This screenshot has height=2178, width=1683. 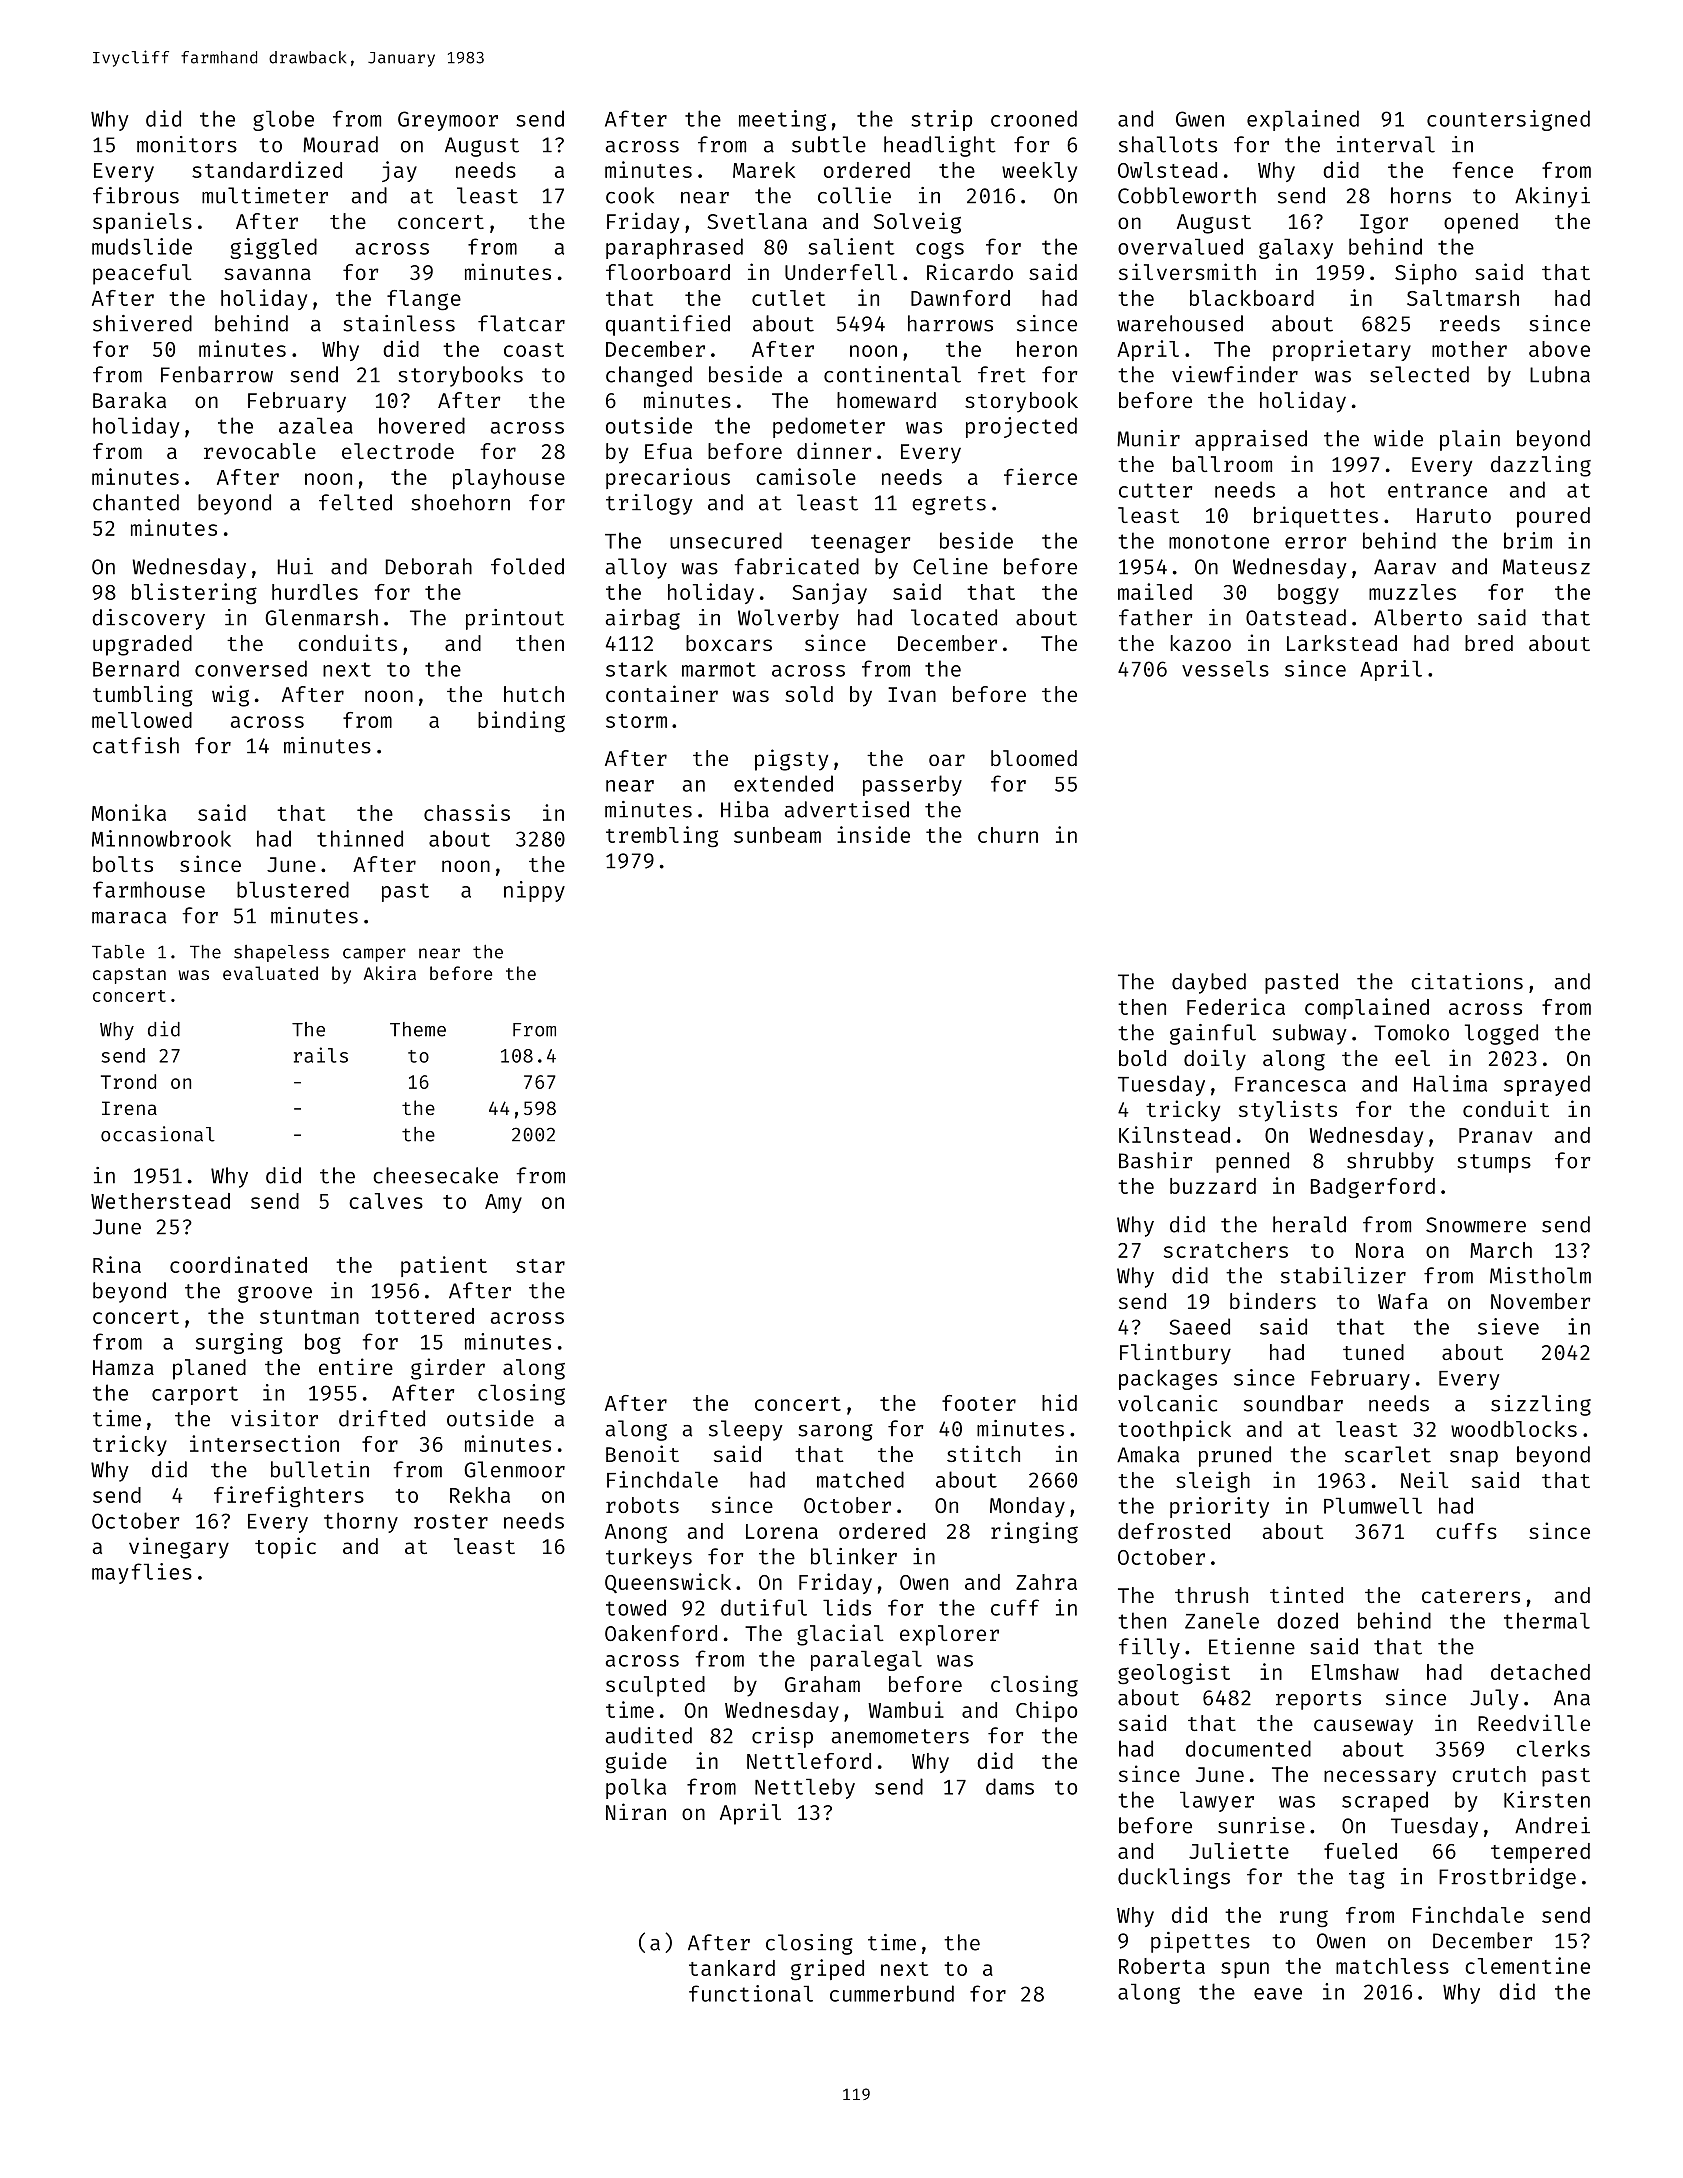 I want to click on passerby, so click(x=912, y=785).
